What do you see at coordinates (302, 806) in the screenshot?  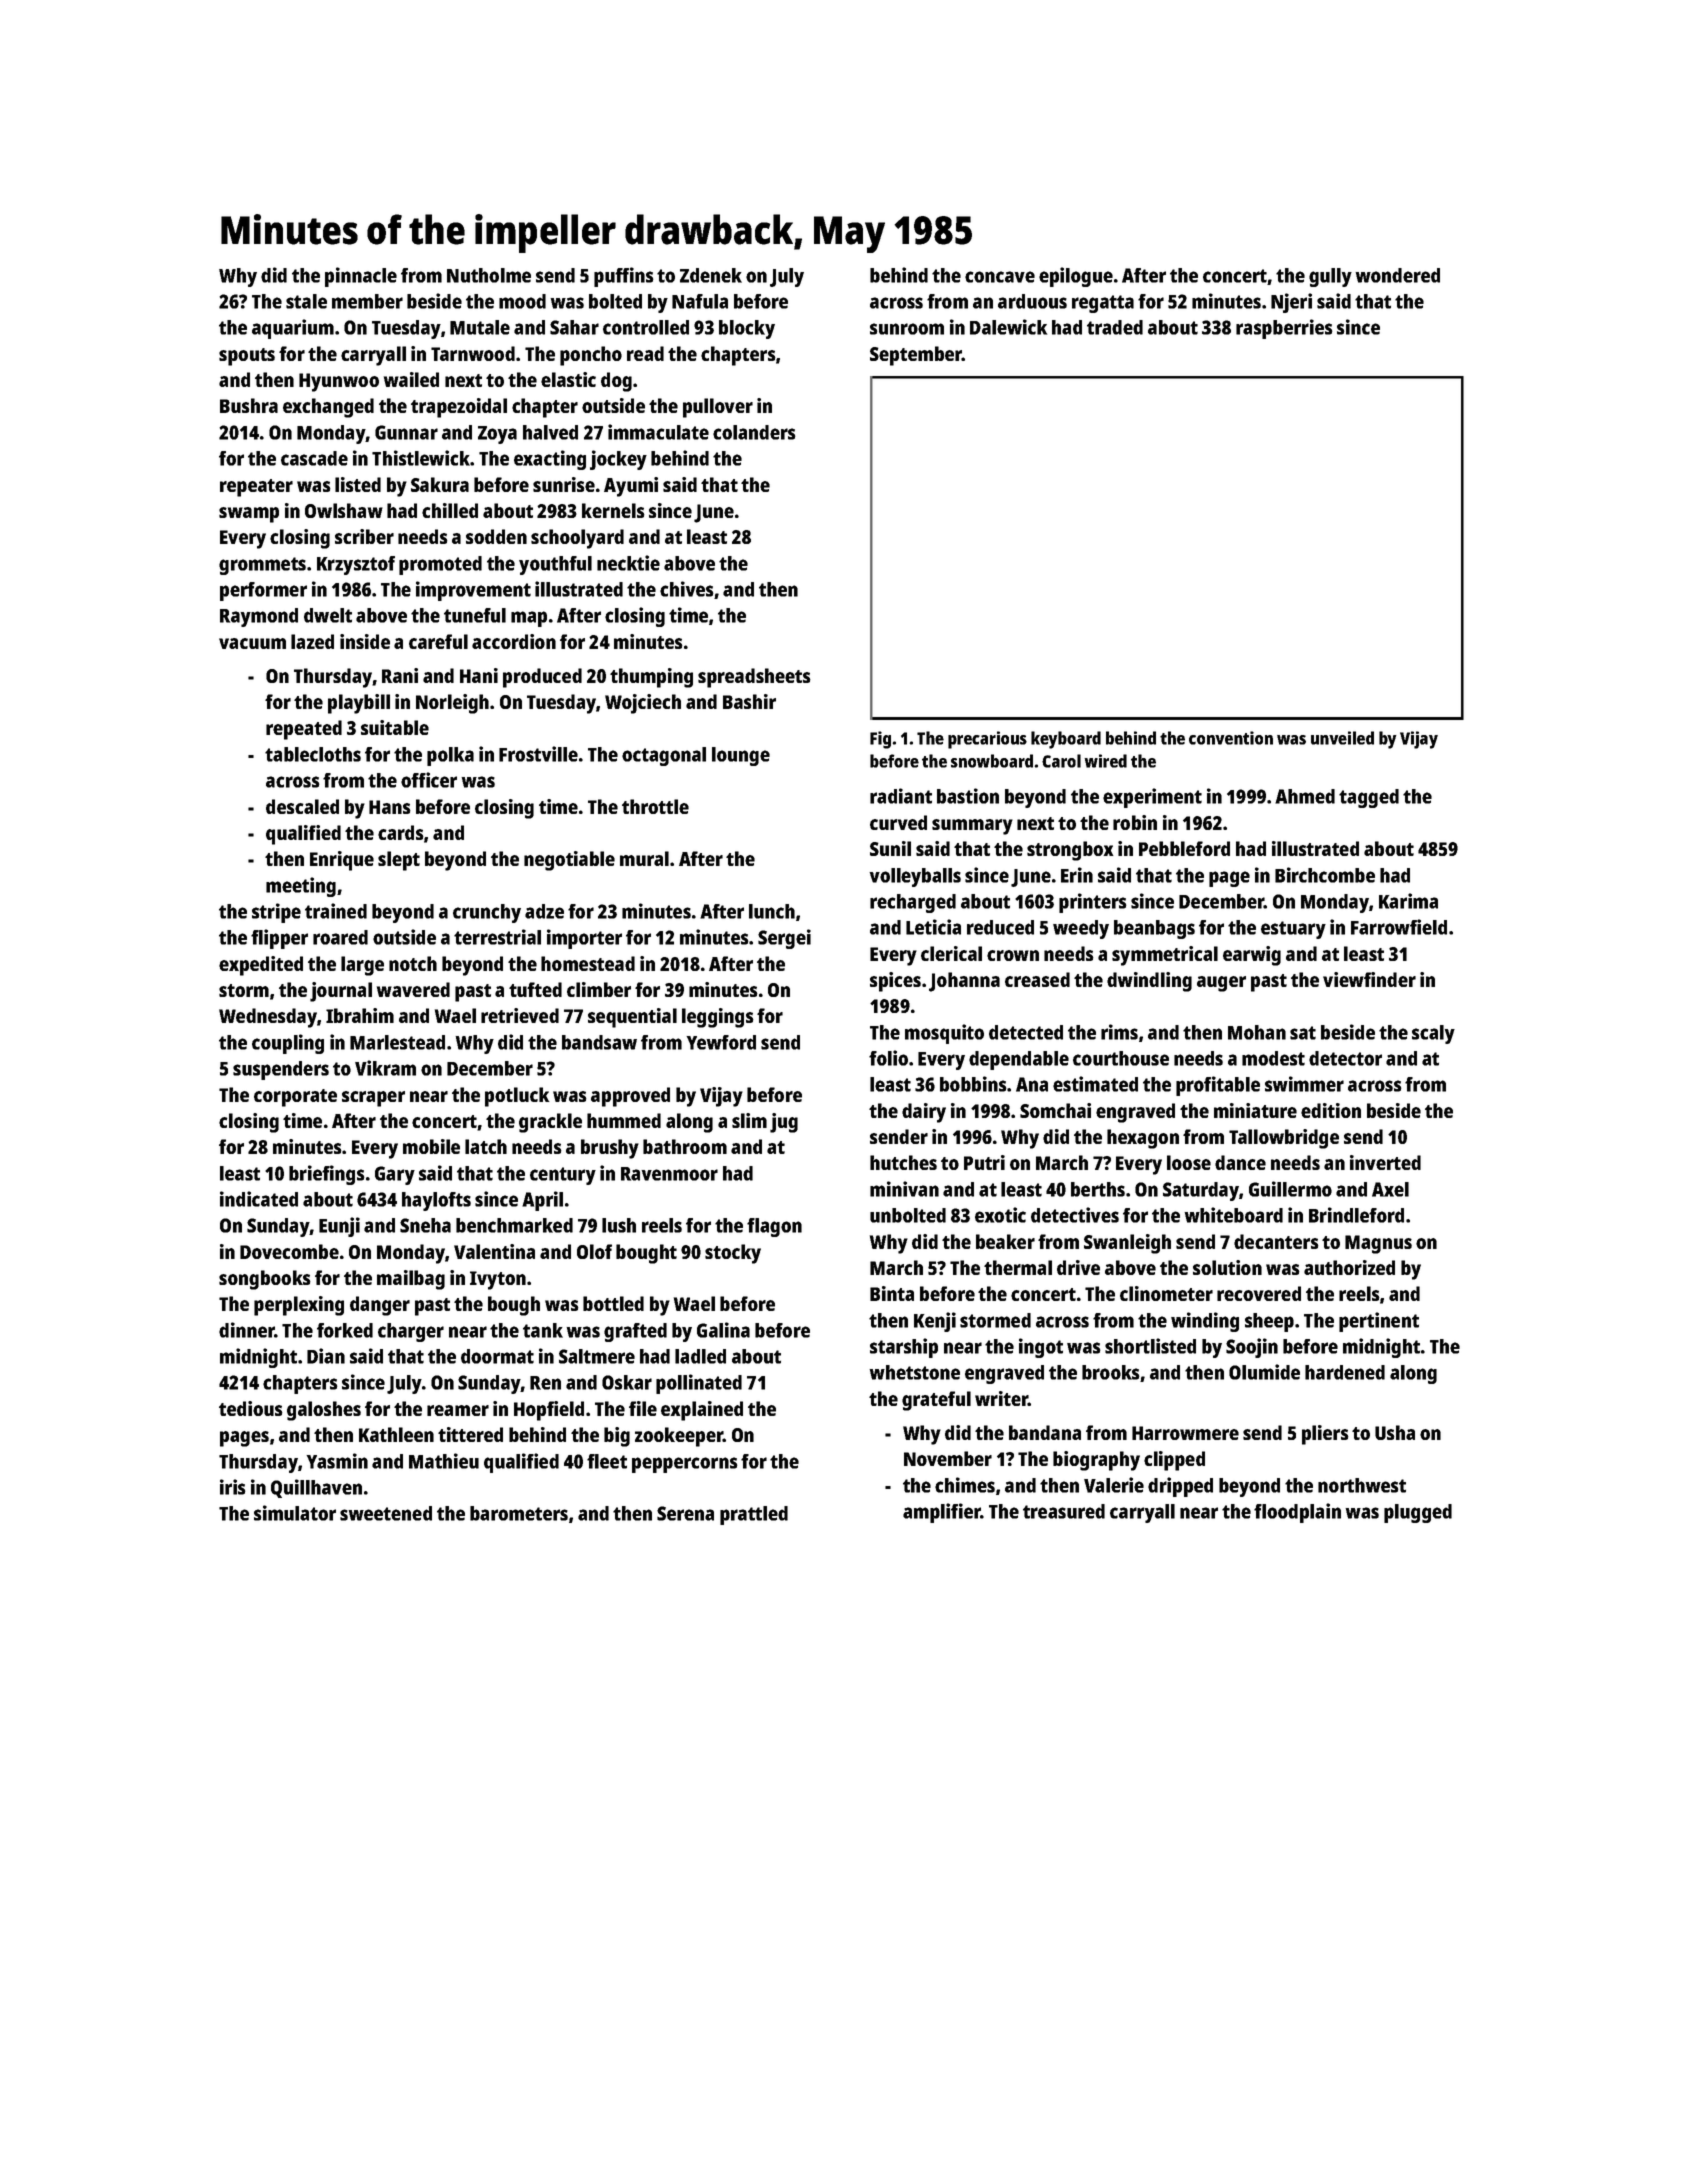 I see `descaled` at bounding box center [302, 806].
